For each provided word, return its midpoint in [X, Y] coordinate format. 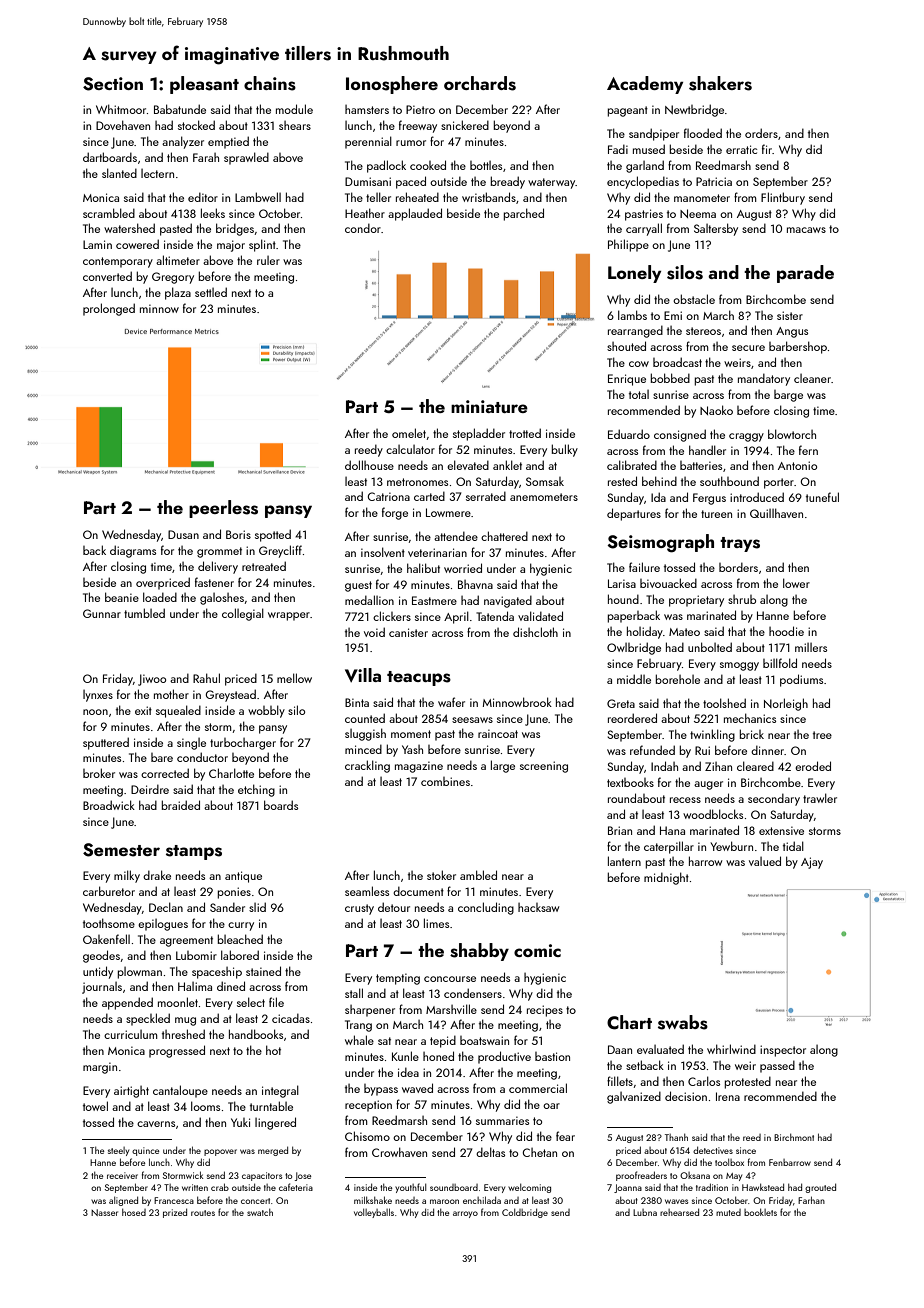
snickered [465, 125]
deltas [490, 1152]
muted [728, 1212]
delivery [218, 567]
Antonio [797, 465]
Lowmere [448, 512]
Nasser [104, 1212]
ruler [268, 260]
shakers [720, 83]
